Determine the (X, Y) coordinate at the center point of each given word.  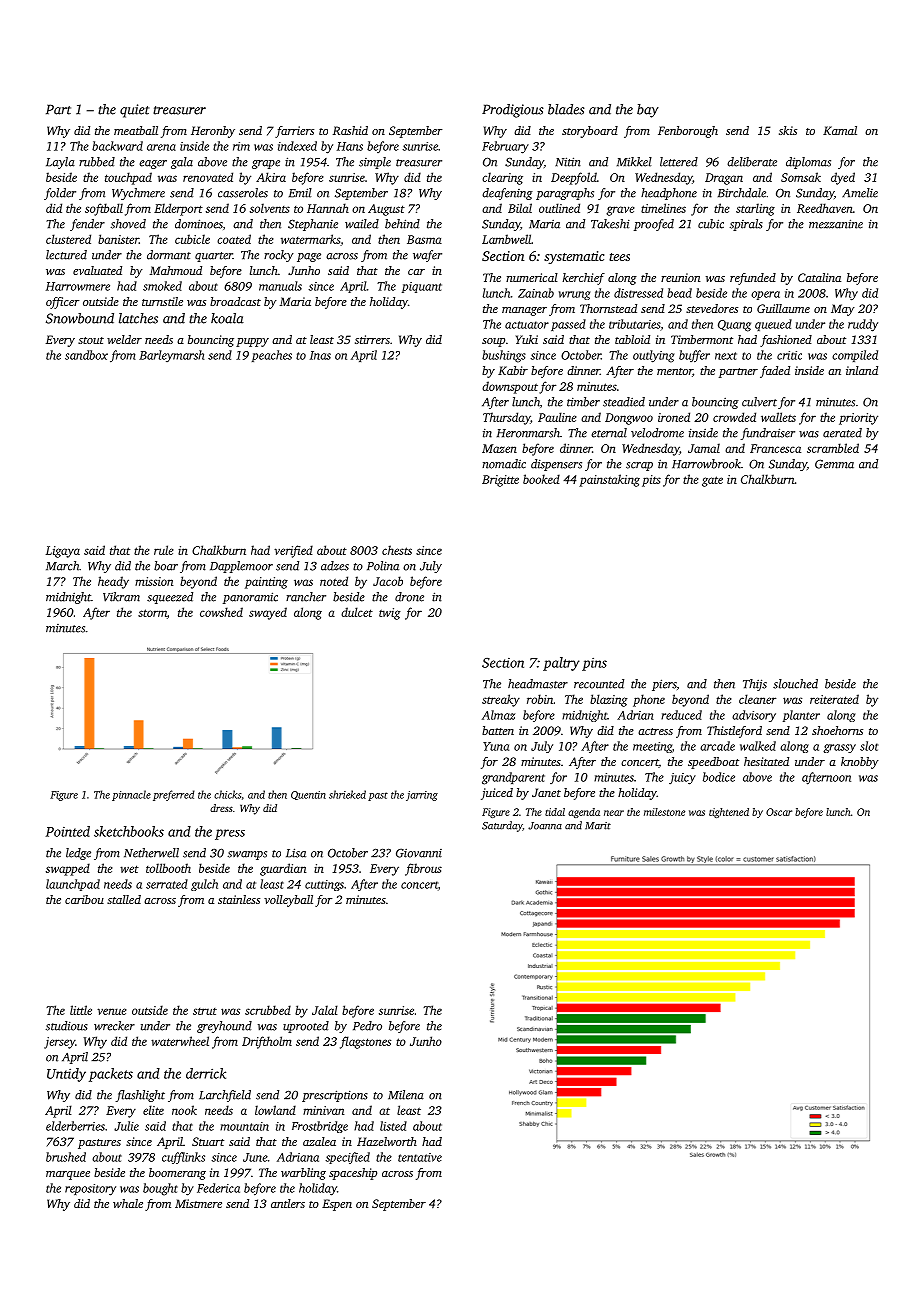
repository (90, 1190)
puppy (252, 342)
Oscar (779, 812)
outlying (653, 356)
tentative (420, 1157)
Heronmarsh (528, 433)
